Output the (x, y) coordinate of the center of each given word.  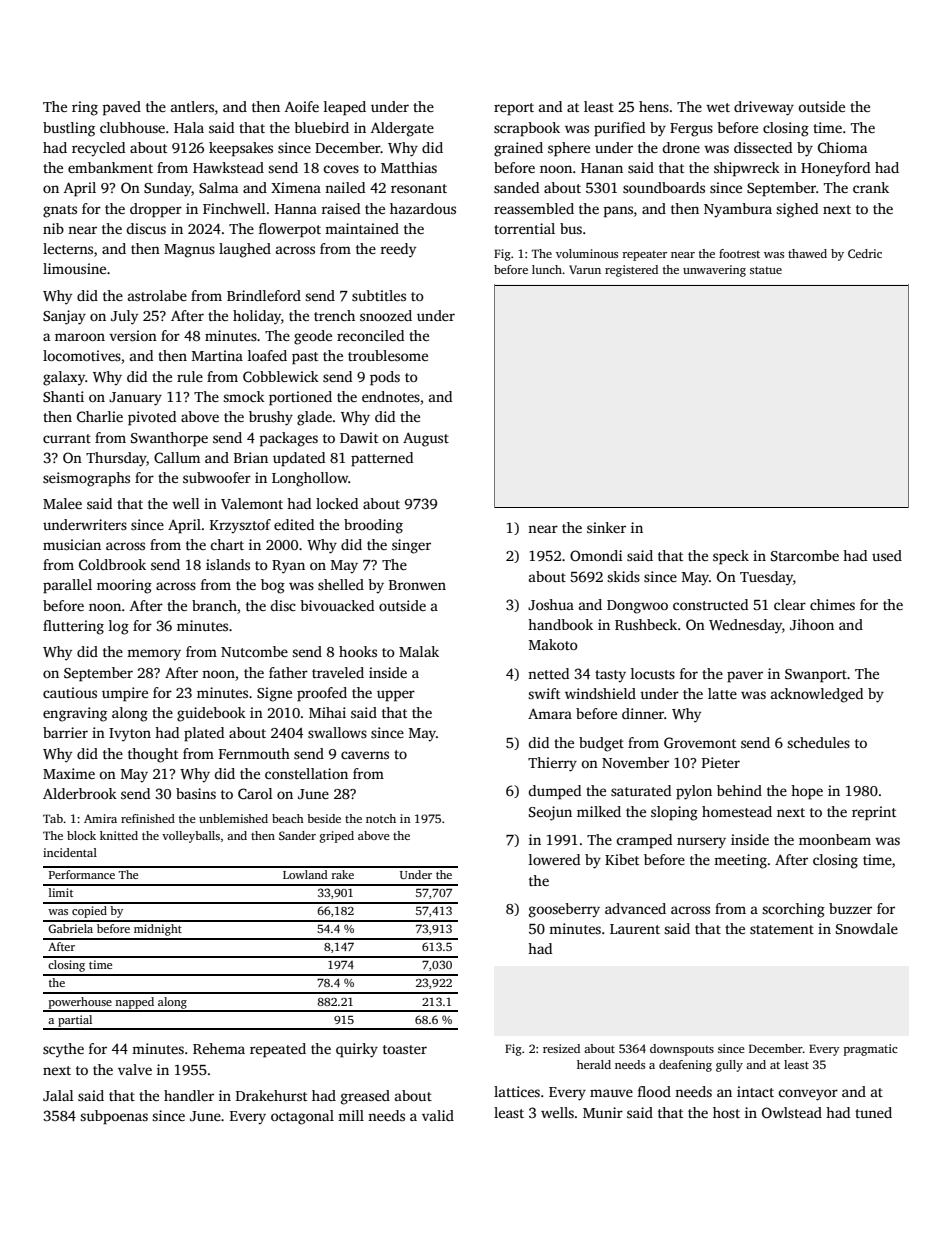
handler (189, 1095)
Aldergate (402, 129)
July (124, 317)
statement (782, 929)
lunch (547, 269)
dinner (643, 713)
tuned (873, 1112)
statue (766, 270)
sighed (797, 210)
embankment (110, 167)
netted (548, 673)
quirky (357, 1050)
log (119, 627)
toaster (405, 1049)
